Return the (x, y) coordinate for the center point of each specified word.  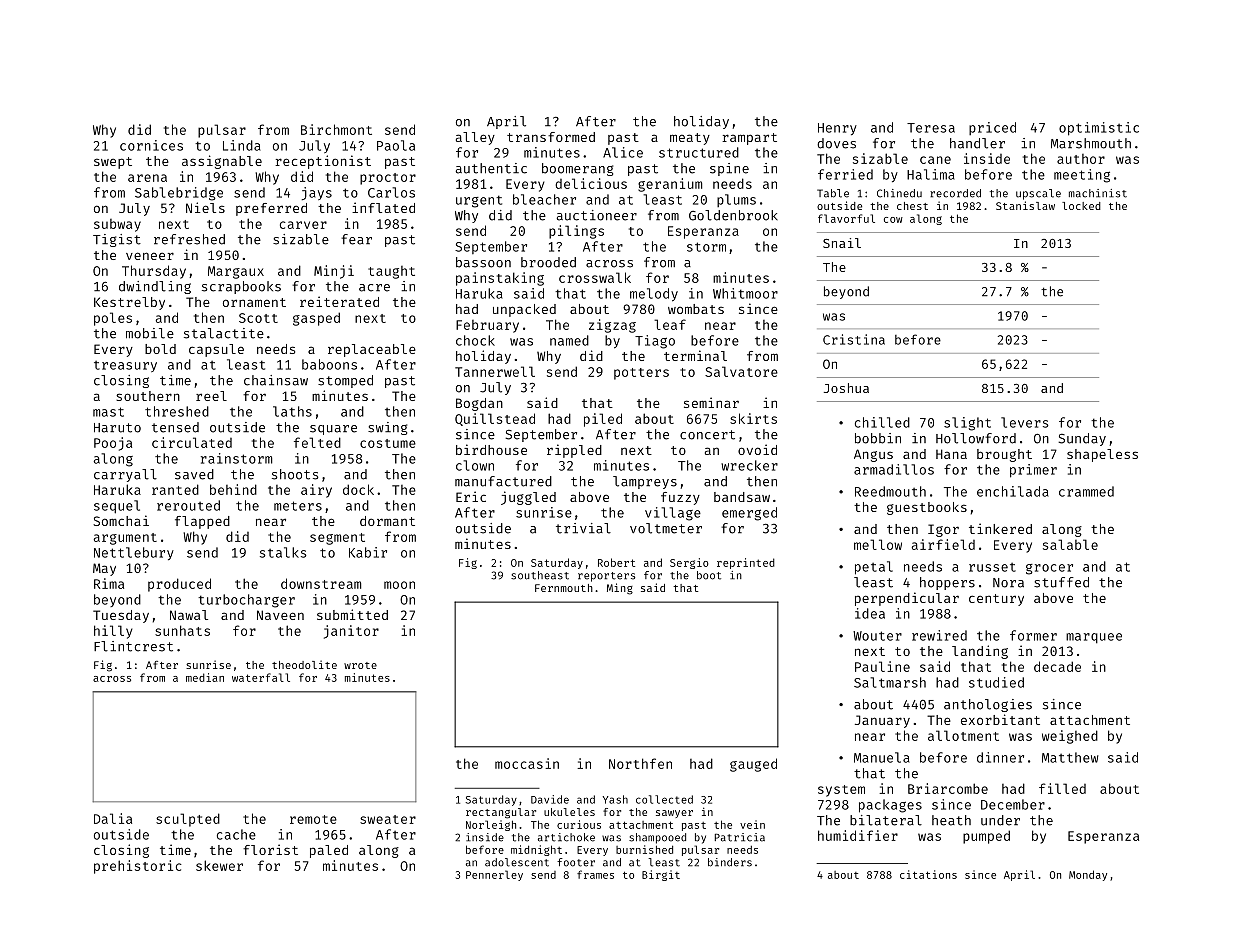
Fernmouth (564, 588)
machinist (1098, 193)
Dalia (113, 818)
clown (475, 465)
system (841, 791)
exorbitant (1000, 719)
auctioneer (596, 215)
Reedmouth (890, 491)
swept (113, 163)
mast (108, 412)
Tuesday (121, 616)
